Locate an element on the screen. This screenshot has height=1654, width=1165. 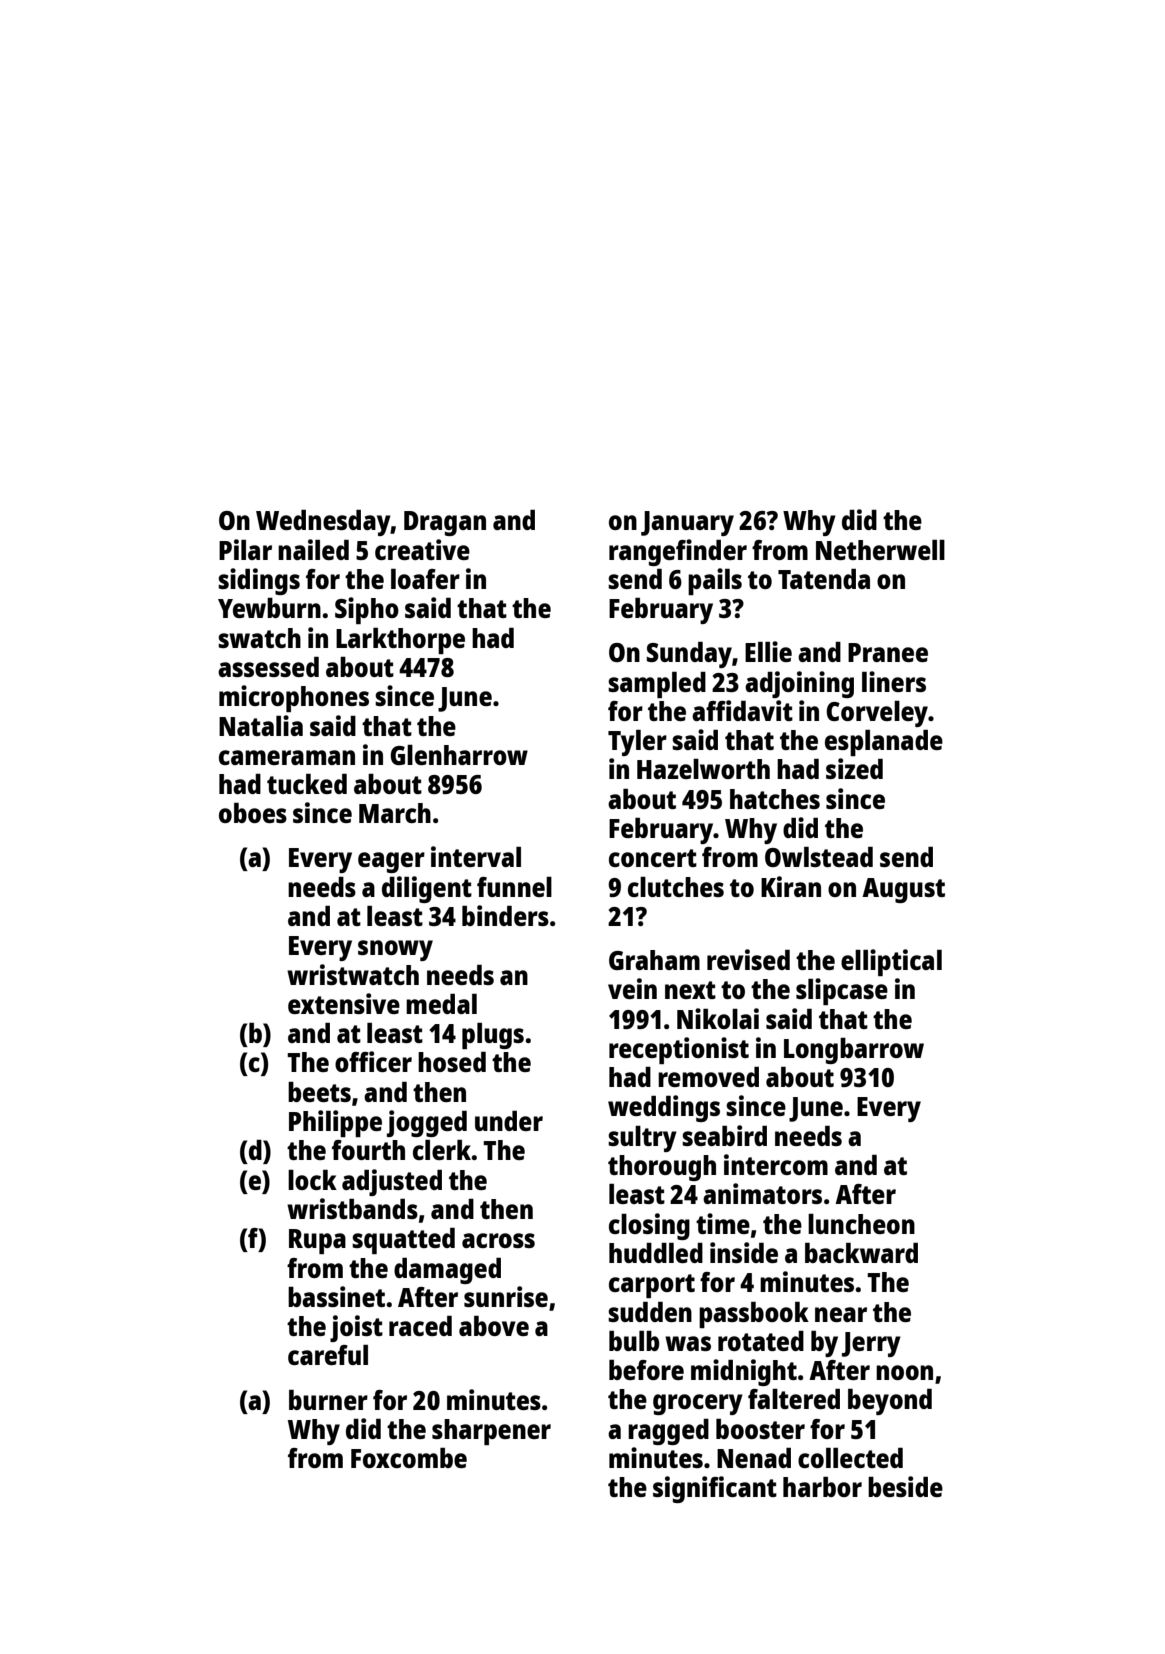
Wednesday is located at coordinates (323, 523).
